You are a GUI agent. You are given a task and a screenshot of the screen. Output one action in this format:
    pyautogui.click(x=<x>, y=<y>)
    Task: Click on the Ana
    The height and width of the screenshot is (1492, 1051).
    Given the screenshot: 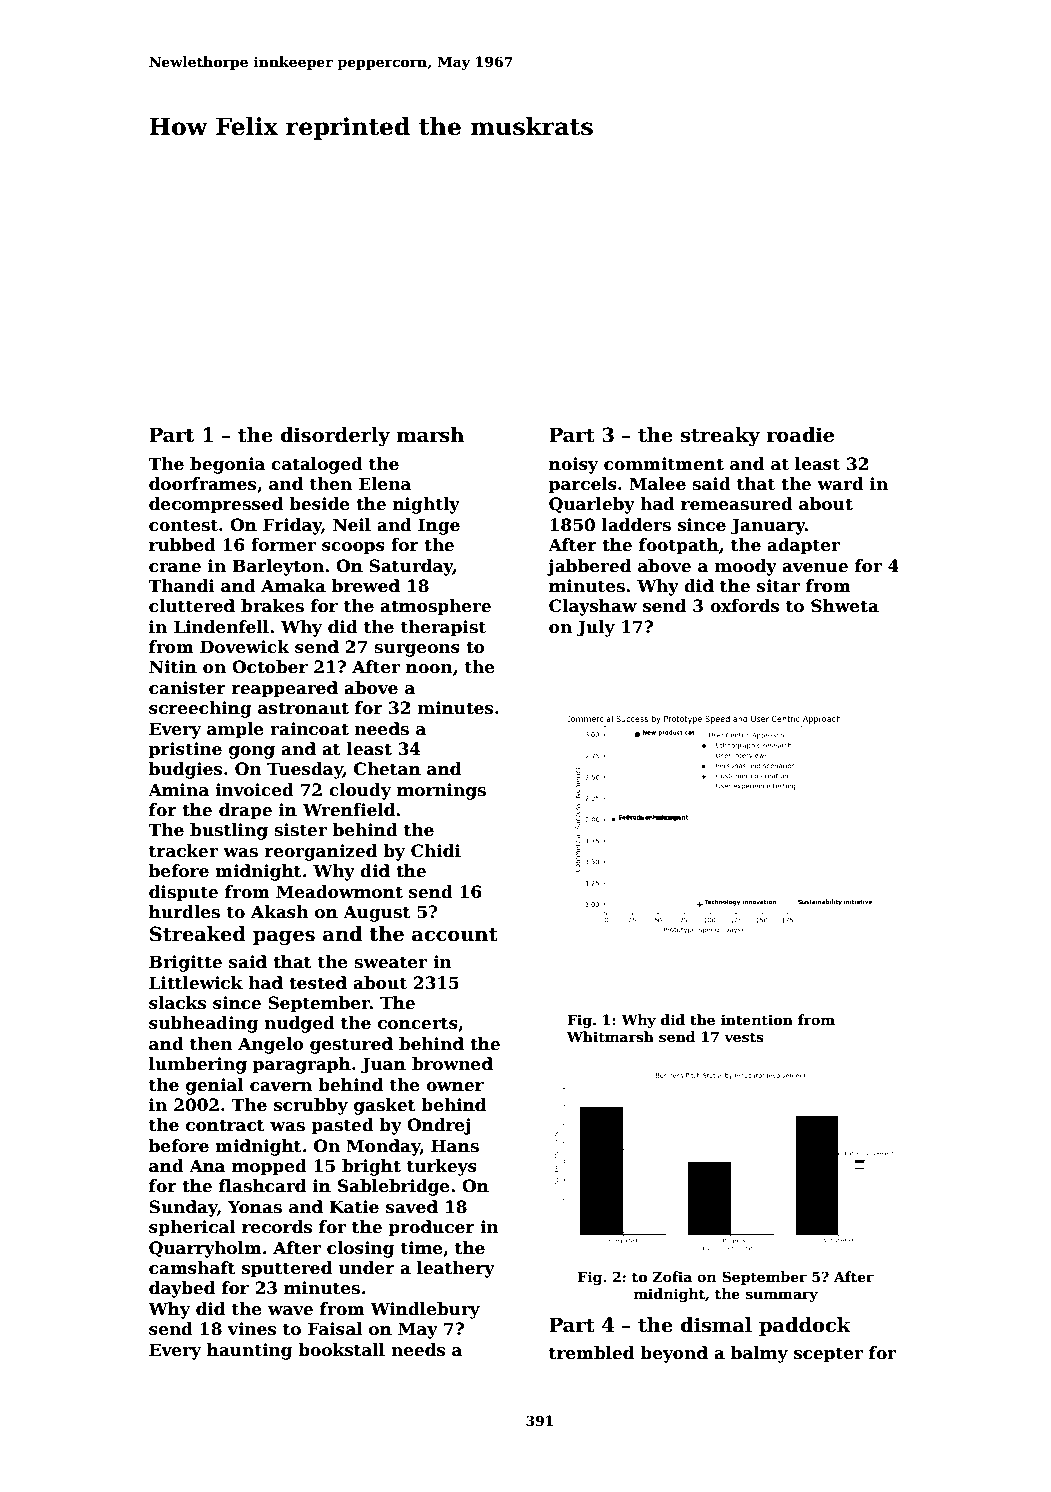 What is the action you would take?
    pyautogui.click(x=207, y=1165)
